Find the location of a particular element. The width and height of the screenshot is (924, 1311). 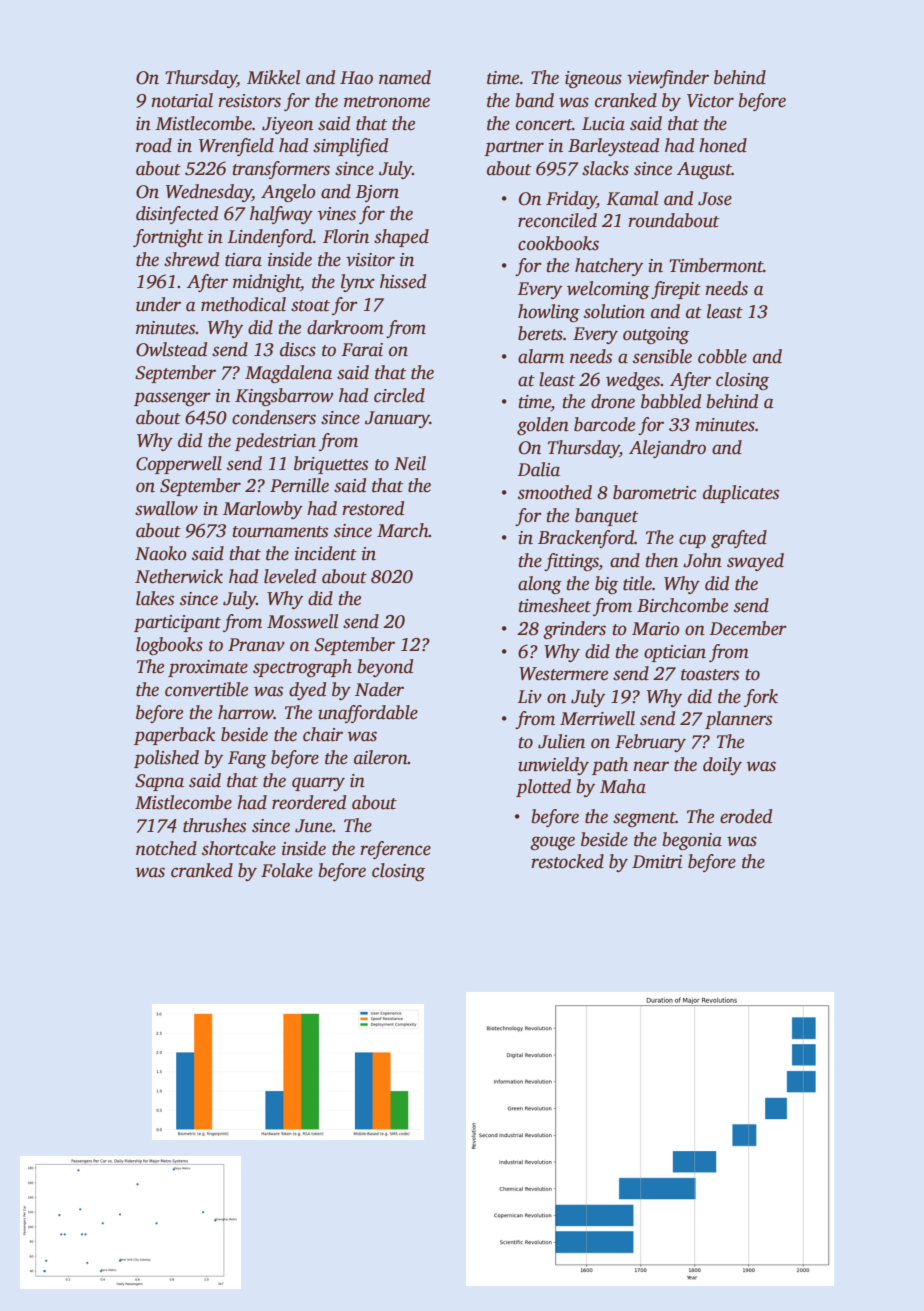

hissed is located at coordinates (403, 281).
